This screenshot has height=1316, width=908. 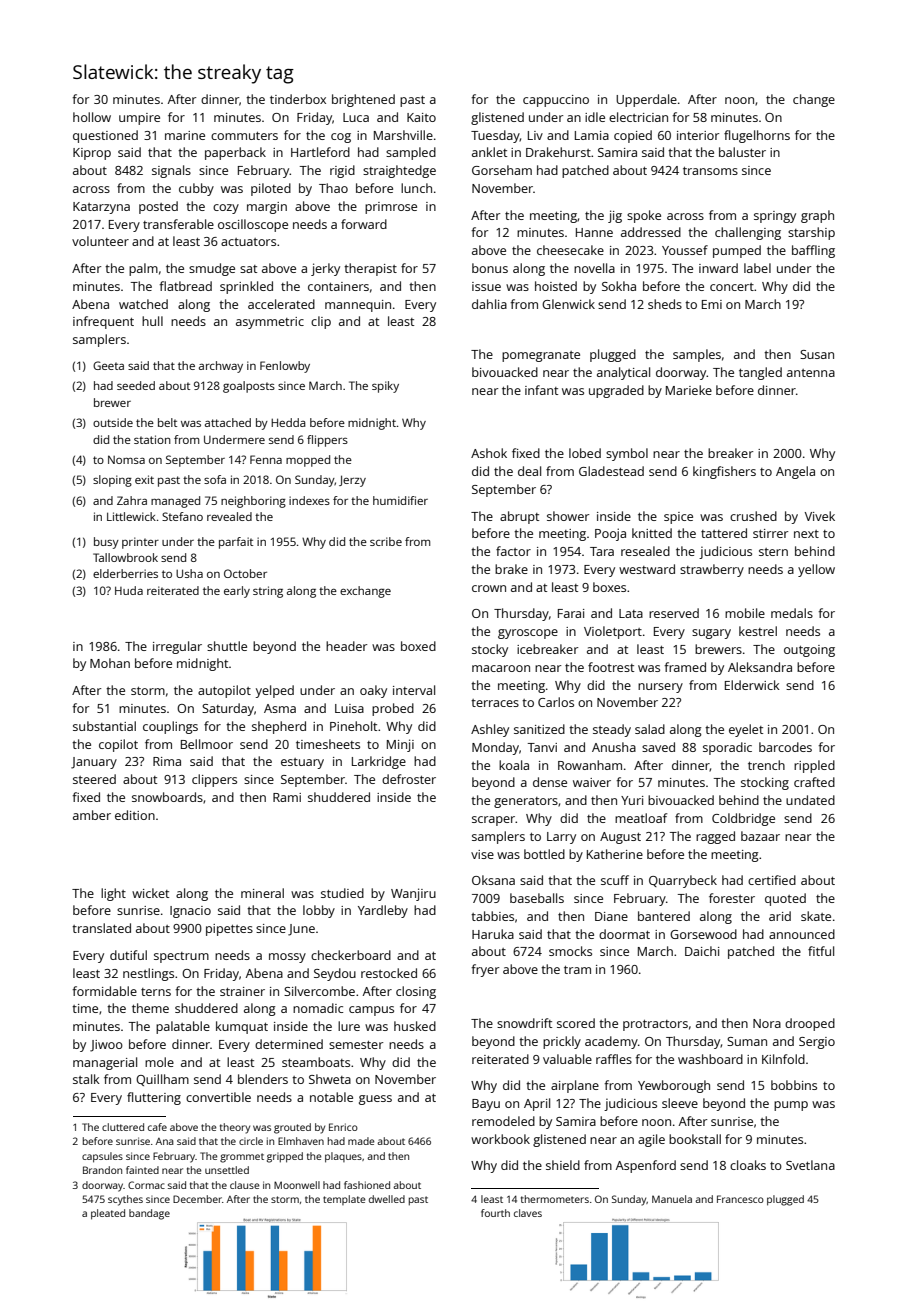 I want to click on Bellmoor, so click(x=207, y=744).
